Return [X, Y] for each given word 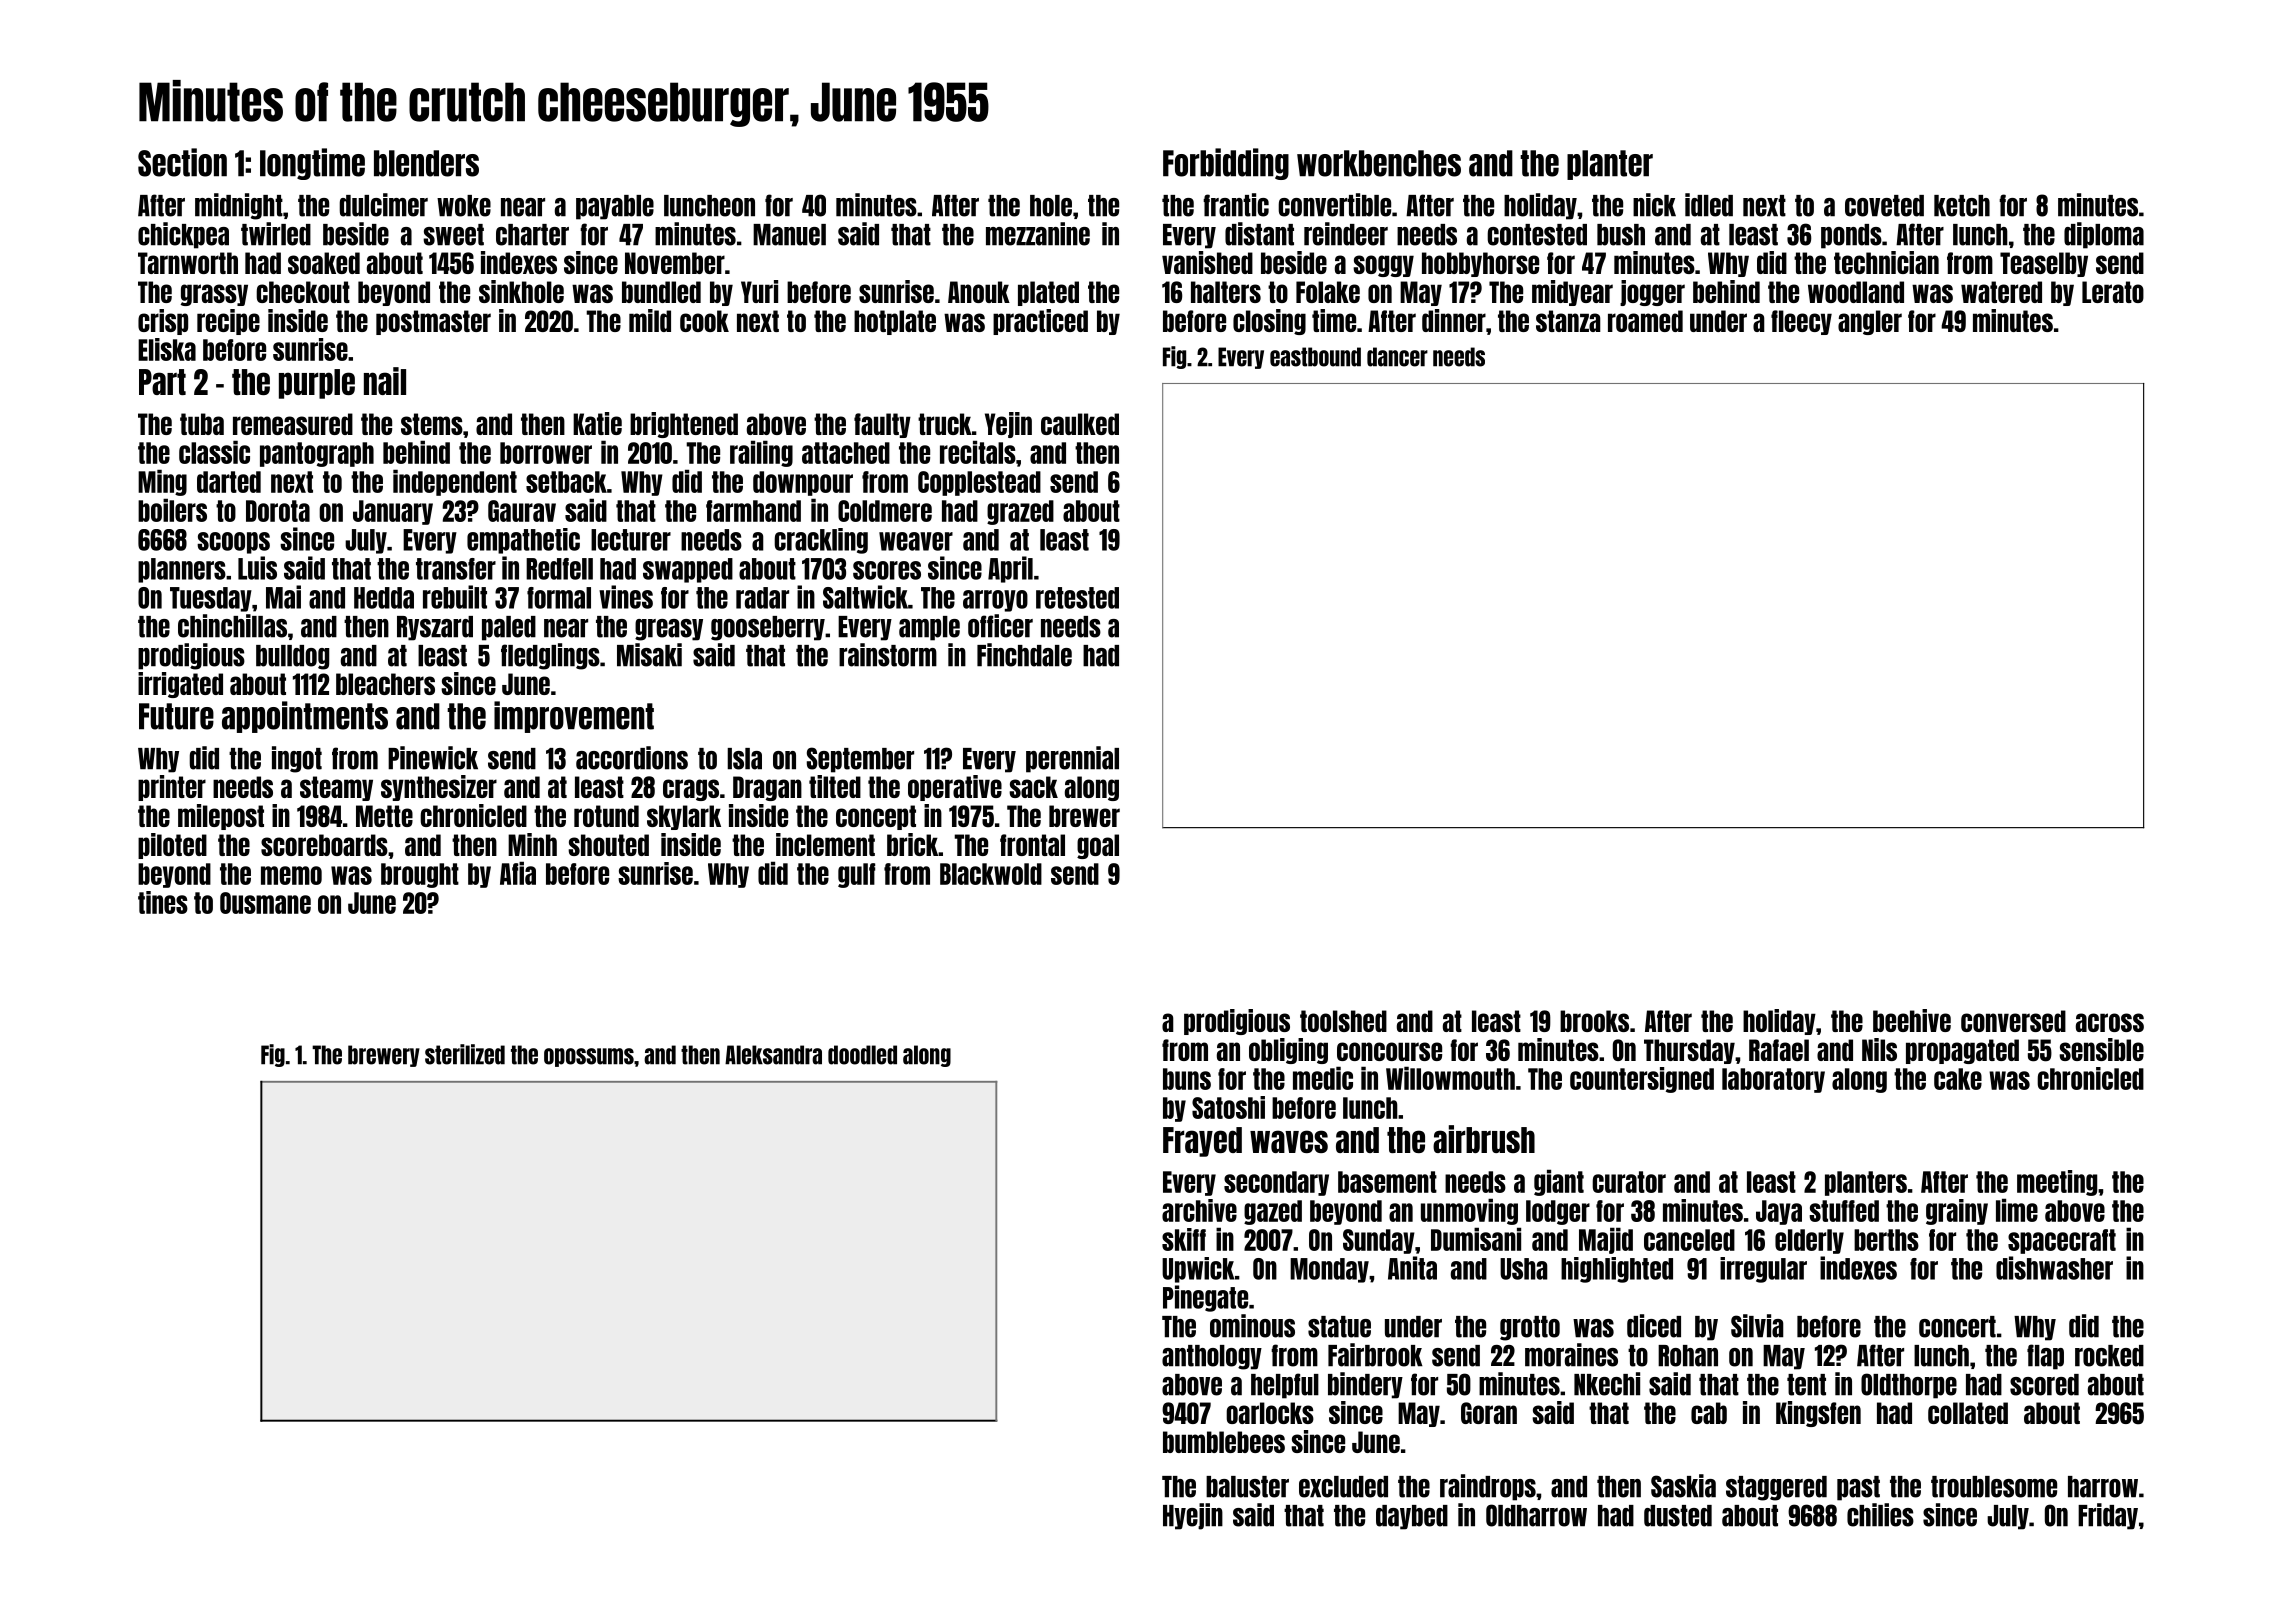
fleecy [1801, 322]
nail [385, 381]
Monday [1329, 1270]
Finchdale [1024, 655]
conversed [2013, 1021]
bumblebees [1224, 1442]
